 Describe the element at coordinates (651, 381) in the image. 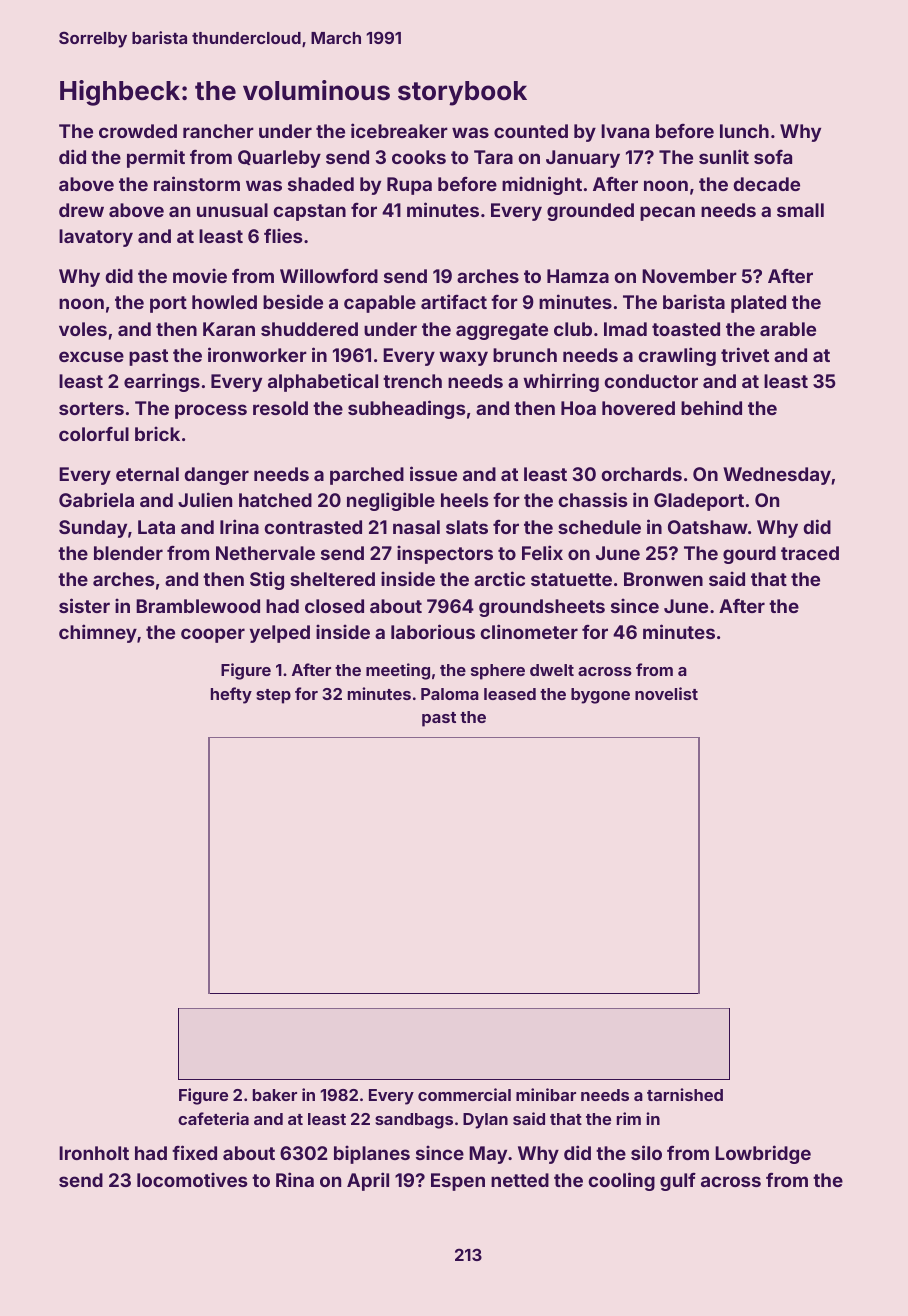

I see `conductor` at that location.
